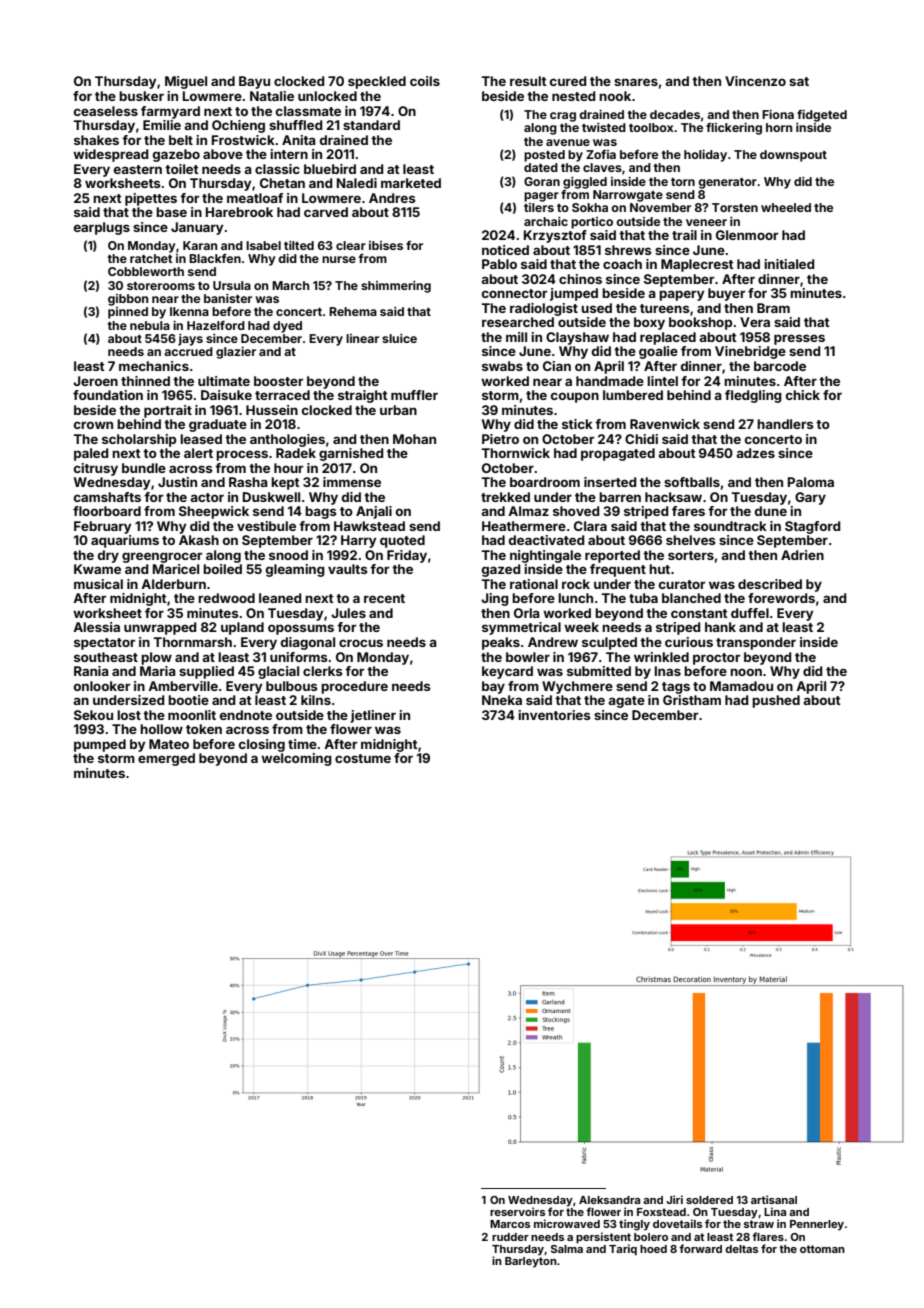  I want to click on Krzysztof, so click(555, 236).
